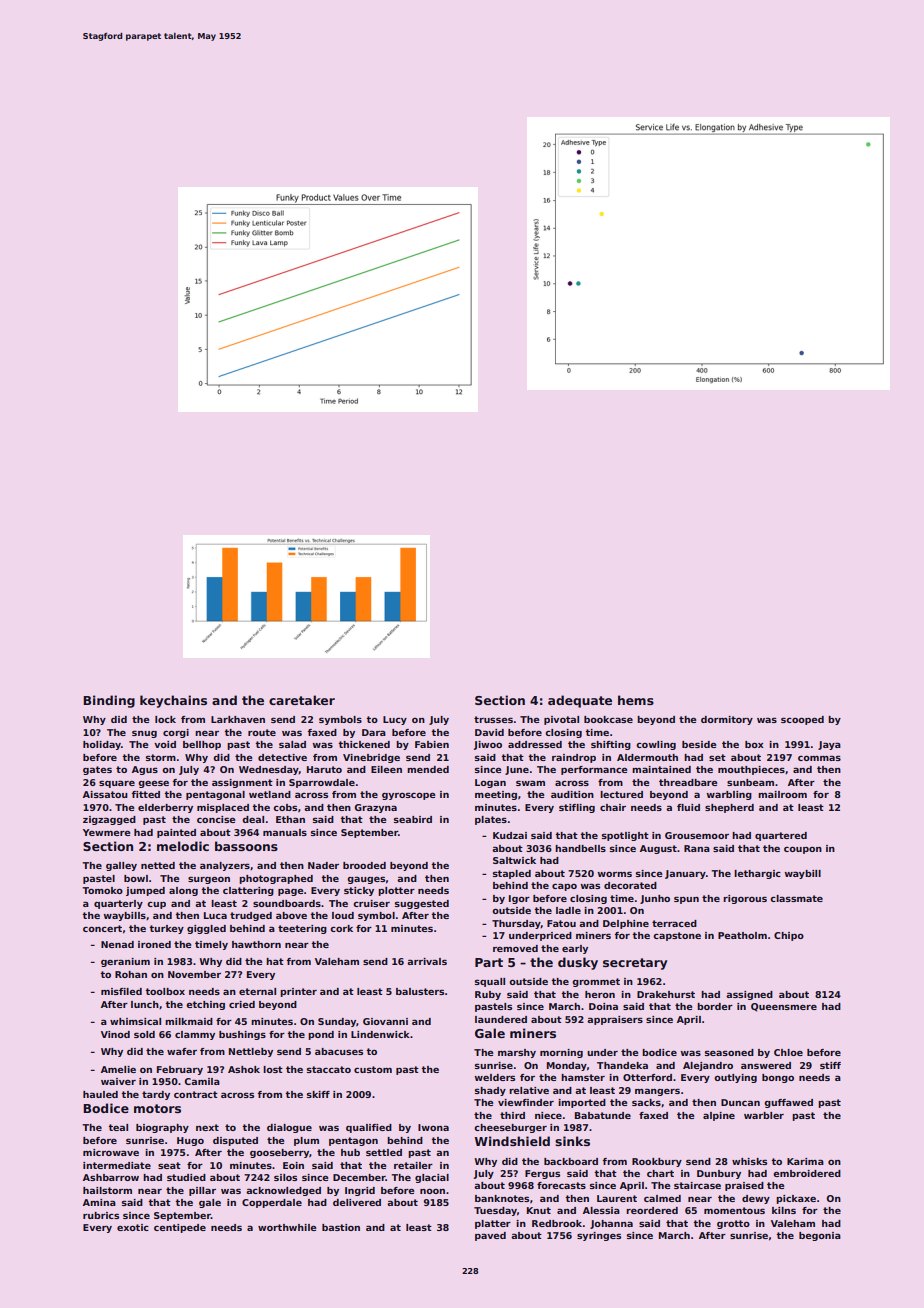 The width and height of the screenshot is (924, 1308). I want to click on Fabien, so click(432, 744).
